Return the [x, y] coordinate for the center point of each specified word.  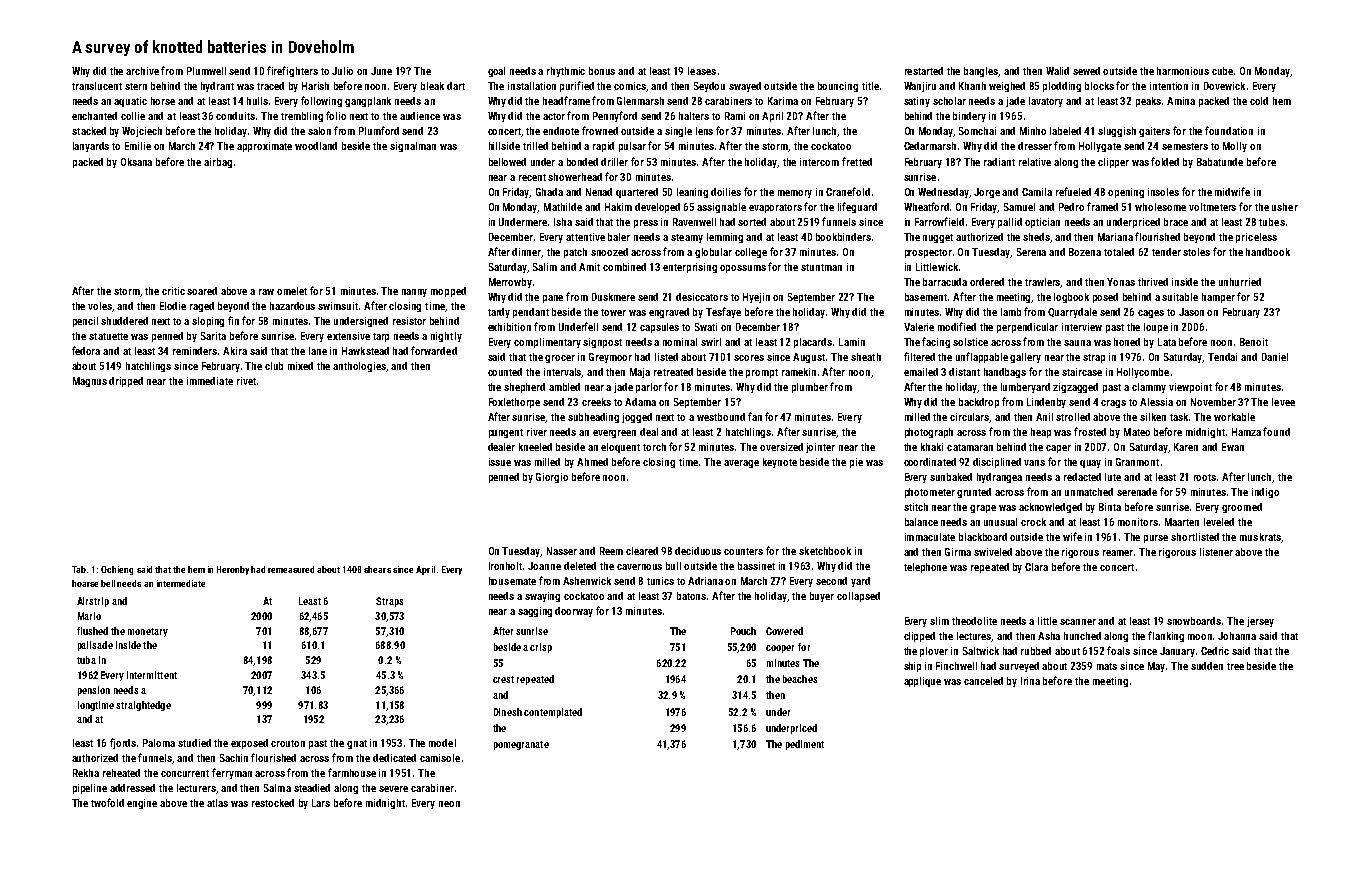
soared [202, 291]
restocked [273, 803]
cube [1222, 71]
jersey [1260, 622]
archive [142, 71]
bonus [602, 71]
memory [795, 194]
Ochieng [117, 570]
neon [449, 804]
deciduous [698, 551]
